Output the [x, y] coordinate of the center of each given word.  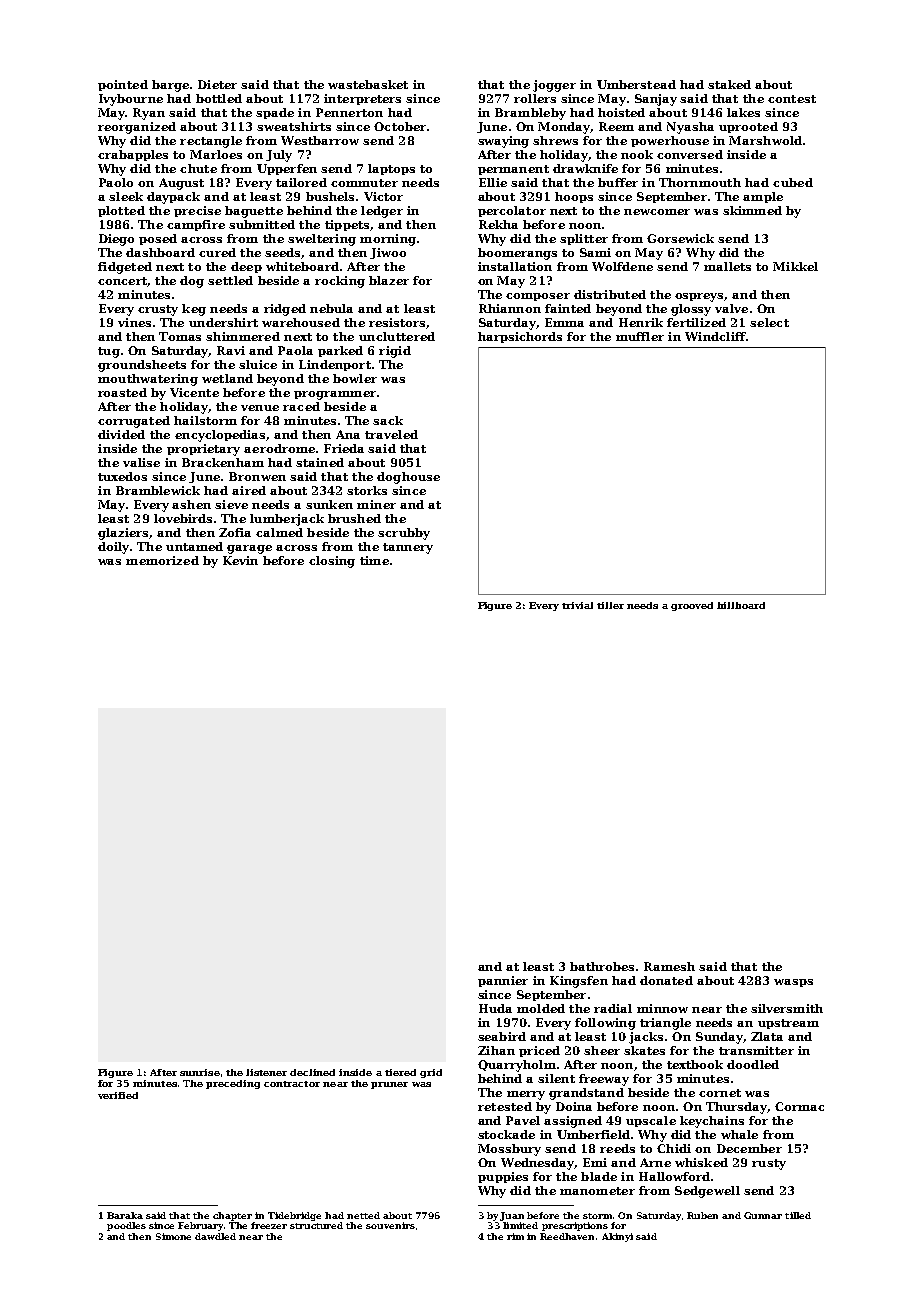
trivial [577, 605]
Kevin [240, 560]
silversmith [787, 1008]
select [769, 322]
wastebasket [368, 84]
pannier [503, 981]
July [279, 156]
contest [792, 99]
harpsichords [520, 337]
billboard [741, 605]
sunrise [199, 1072]
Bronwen [257, 476]
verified [118, 1095]
